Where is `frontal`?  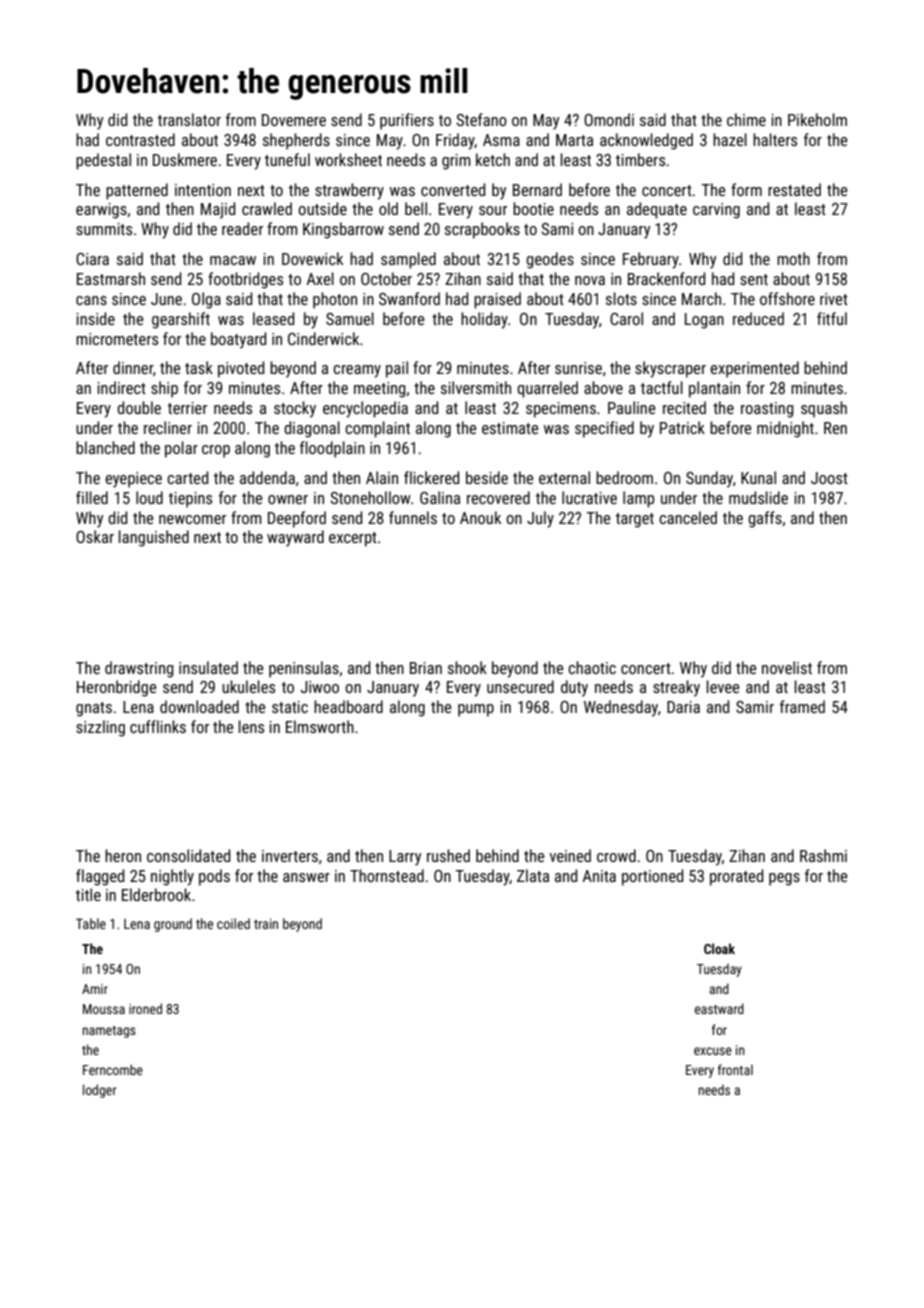
frontal is located at coordinates (735, 1069).
